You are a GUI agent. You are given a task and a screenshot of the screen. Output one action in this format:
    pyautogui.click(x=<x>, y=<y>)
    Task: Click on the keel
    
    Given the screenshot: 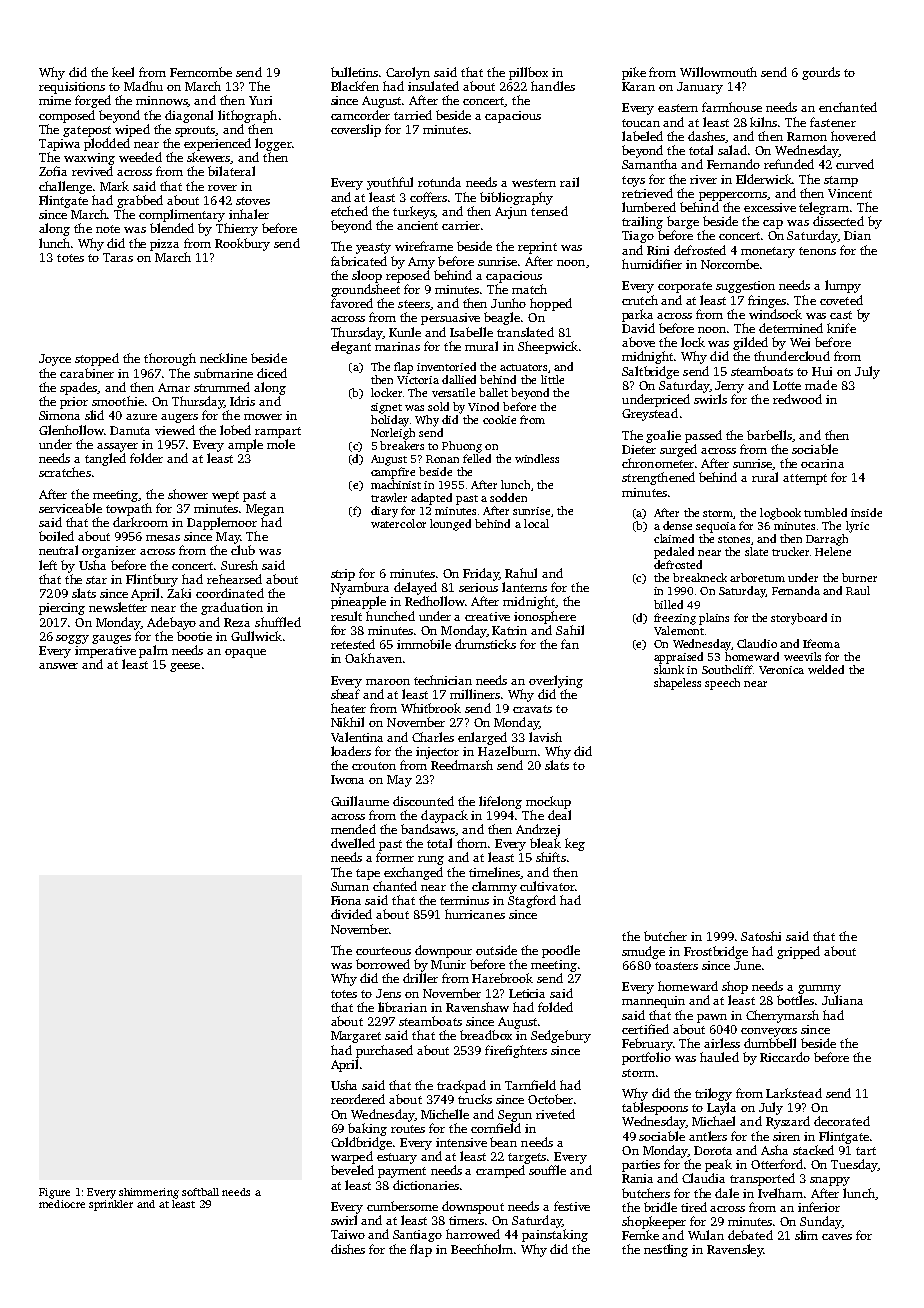 What is the action you would take?
    pyautogui.click(x=123, y=72)
